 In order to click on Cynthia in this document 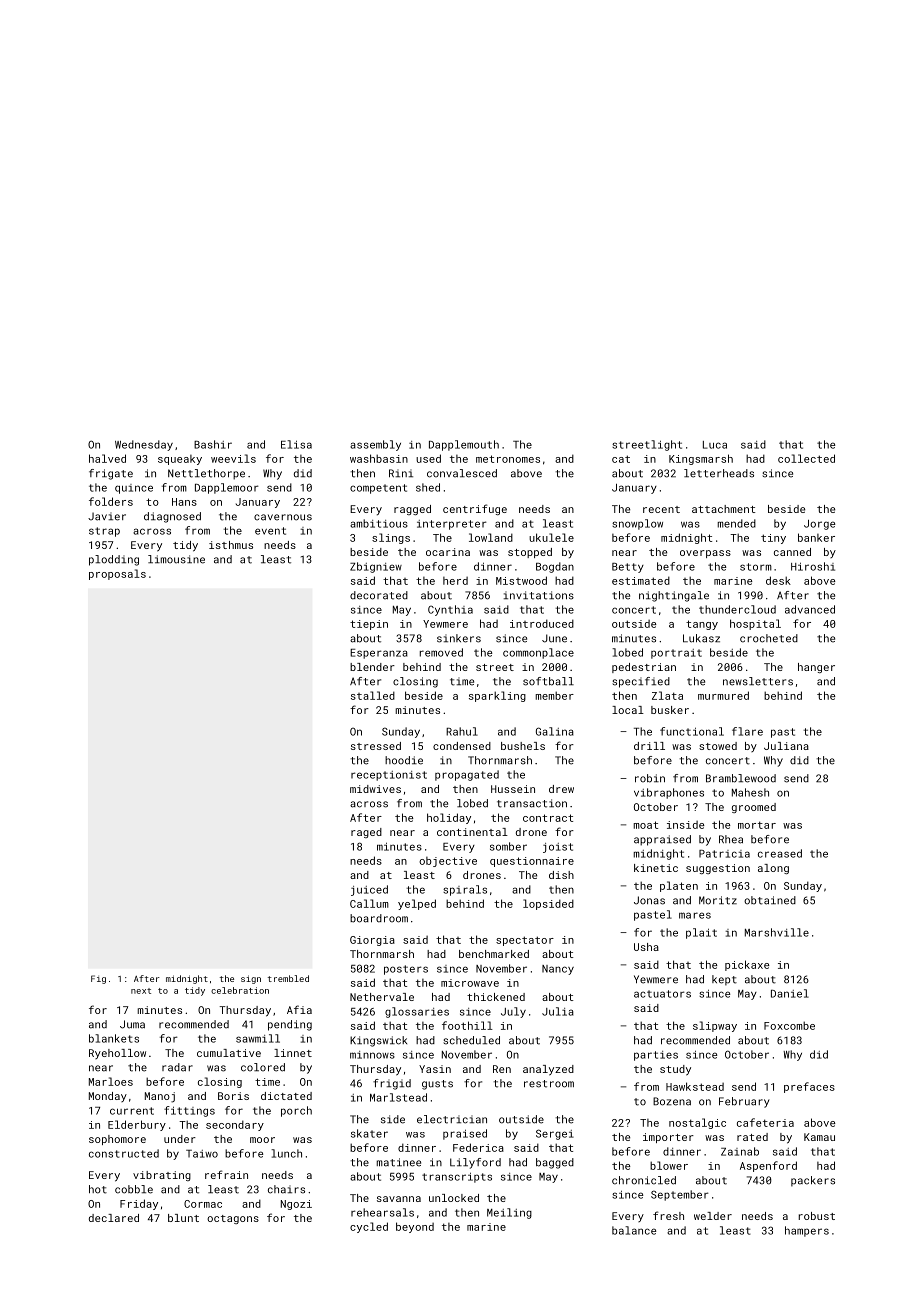, I will do `click(450, 610)`.
